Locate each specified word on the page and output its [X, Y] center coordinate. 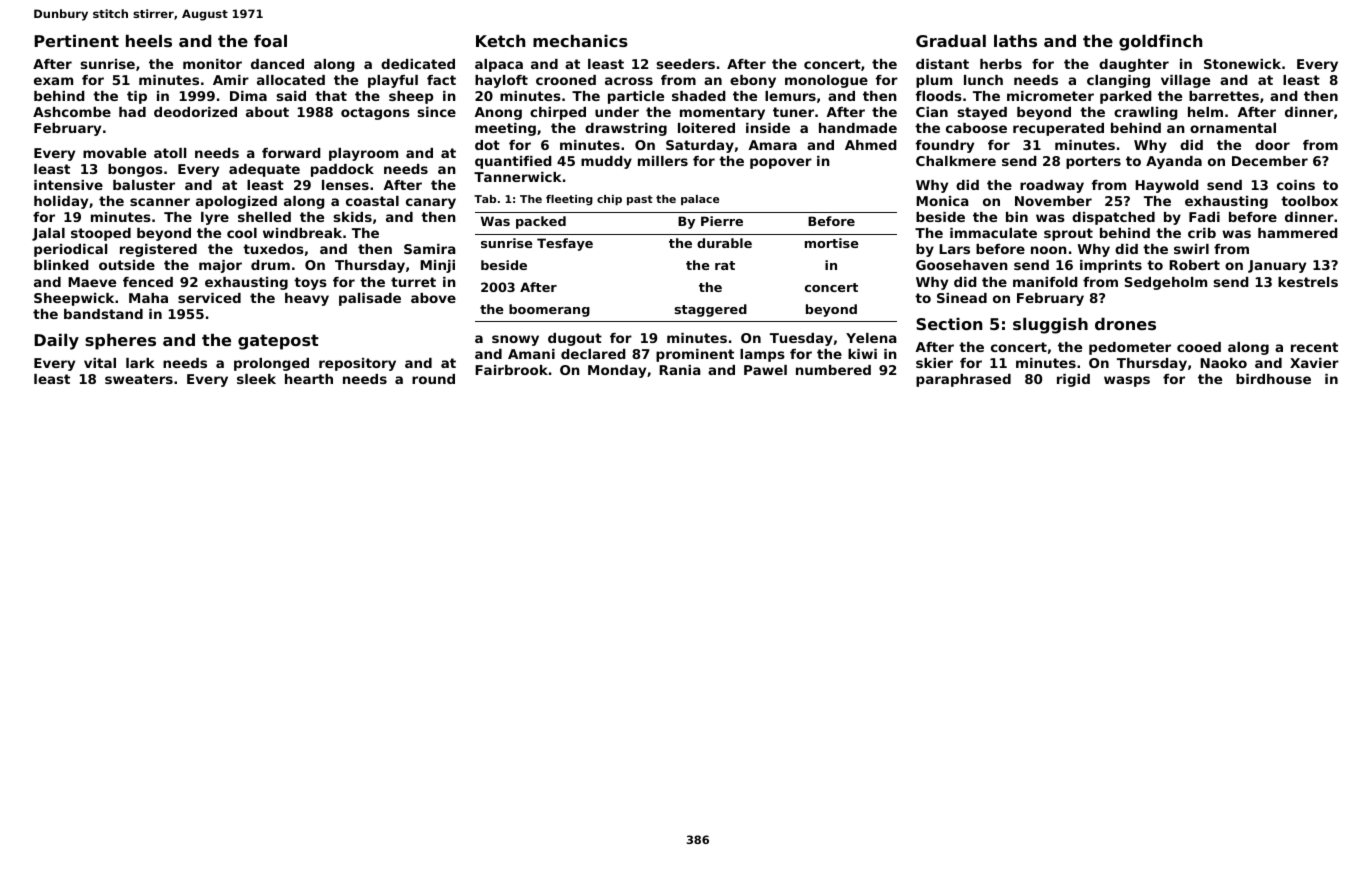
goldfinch [1160, 42]
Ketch [500, 40]
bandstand [103, 314]
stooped [101, 234]
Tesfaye [565, 244]
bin [1017, 217]
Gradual [951, 40]
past [640, 200]
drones [1125, 323]
